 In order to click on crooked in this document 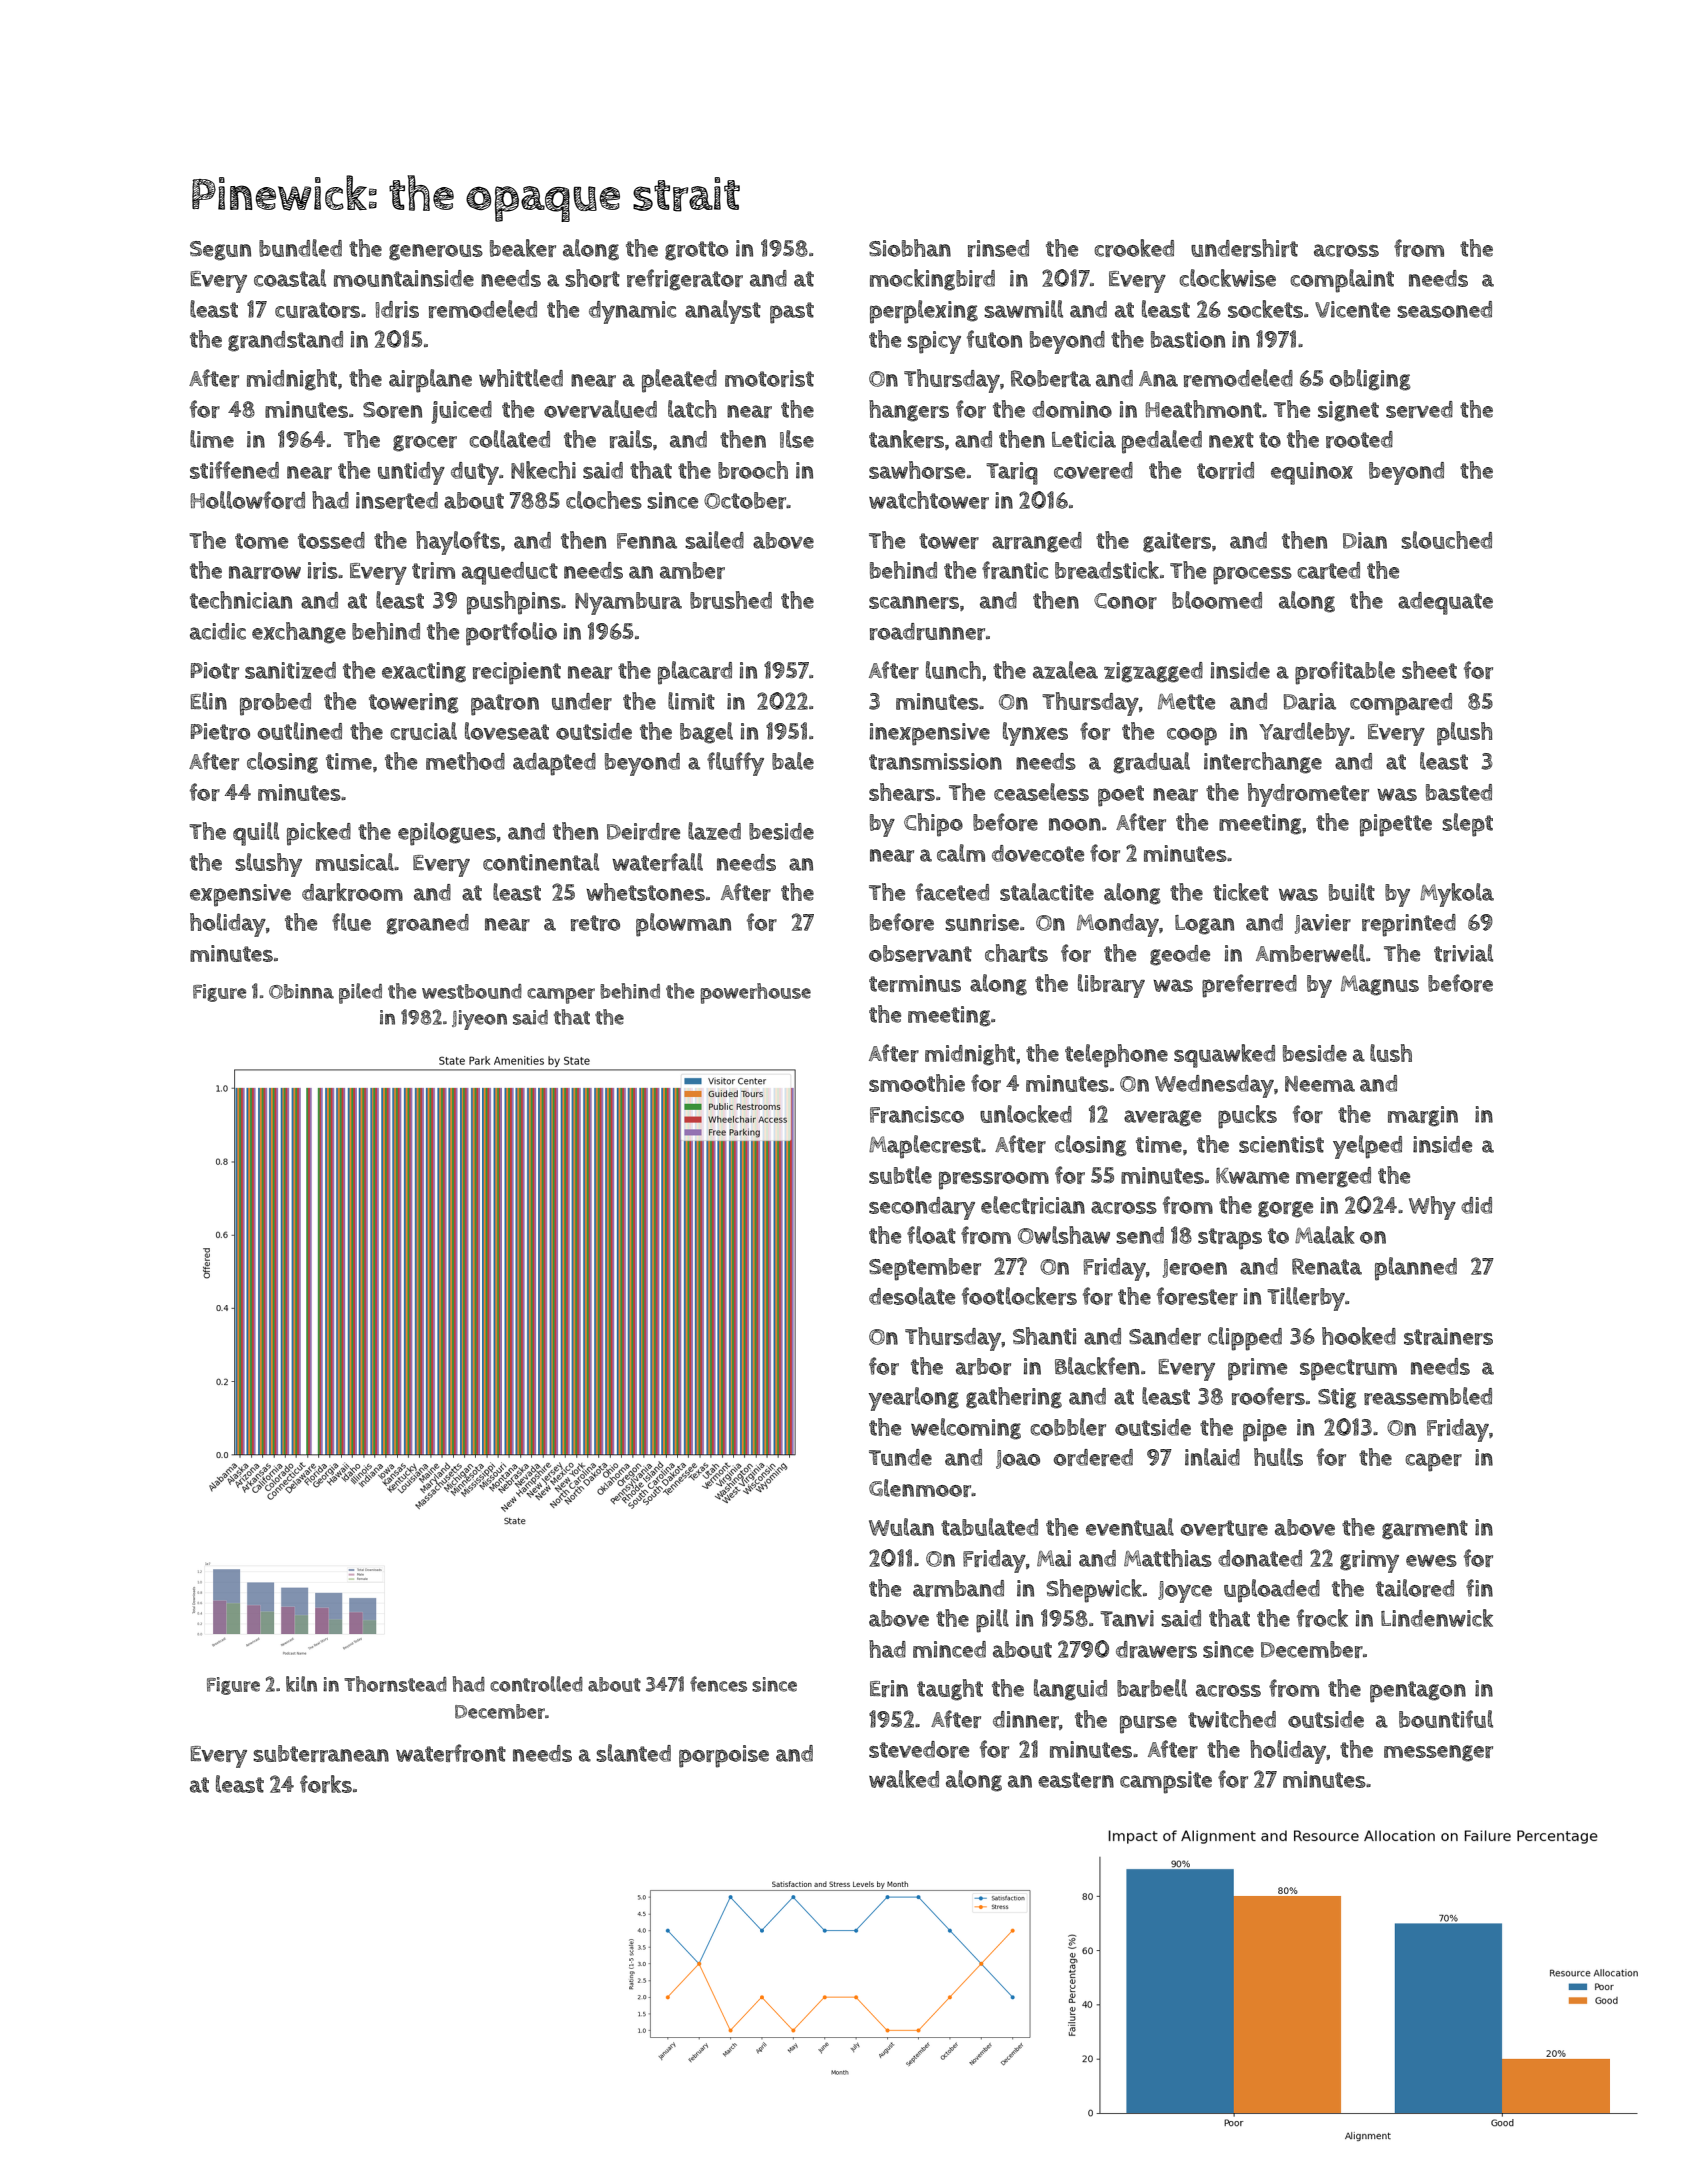, I will do `click(1134, 248)`.
